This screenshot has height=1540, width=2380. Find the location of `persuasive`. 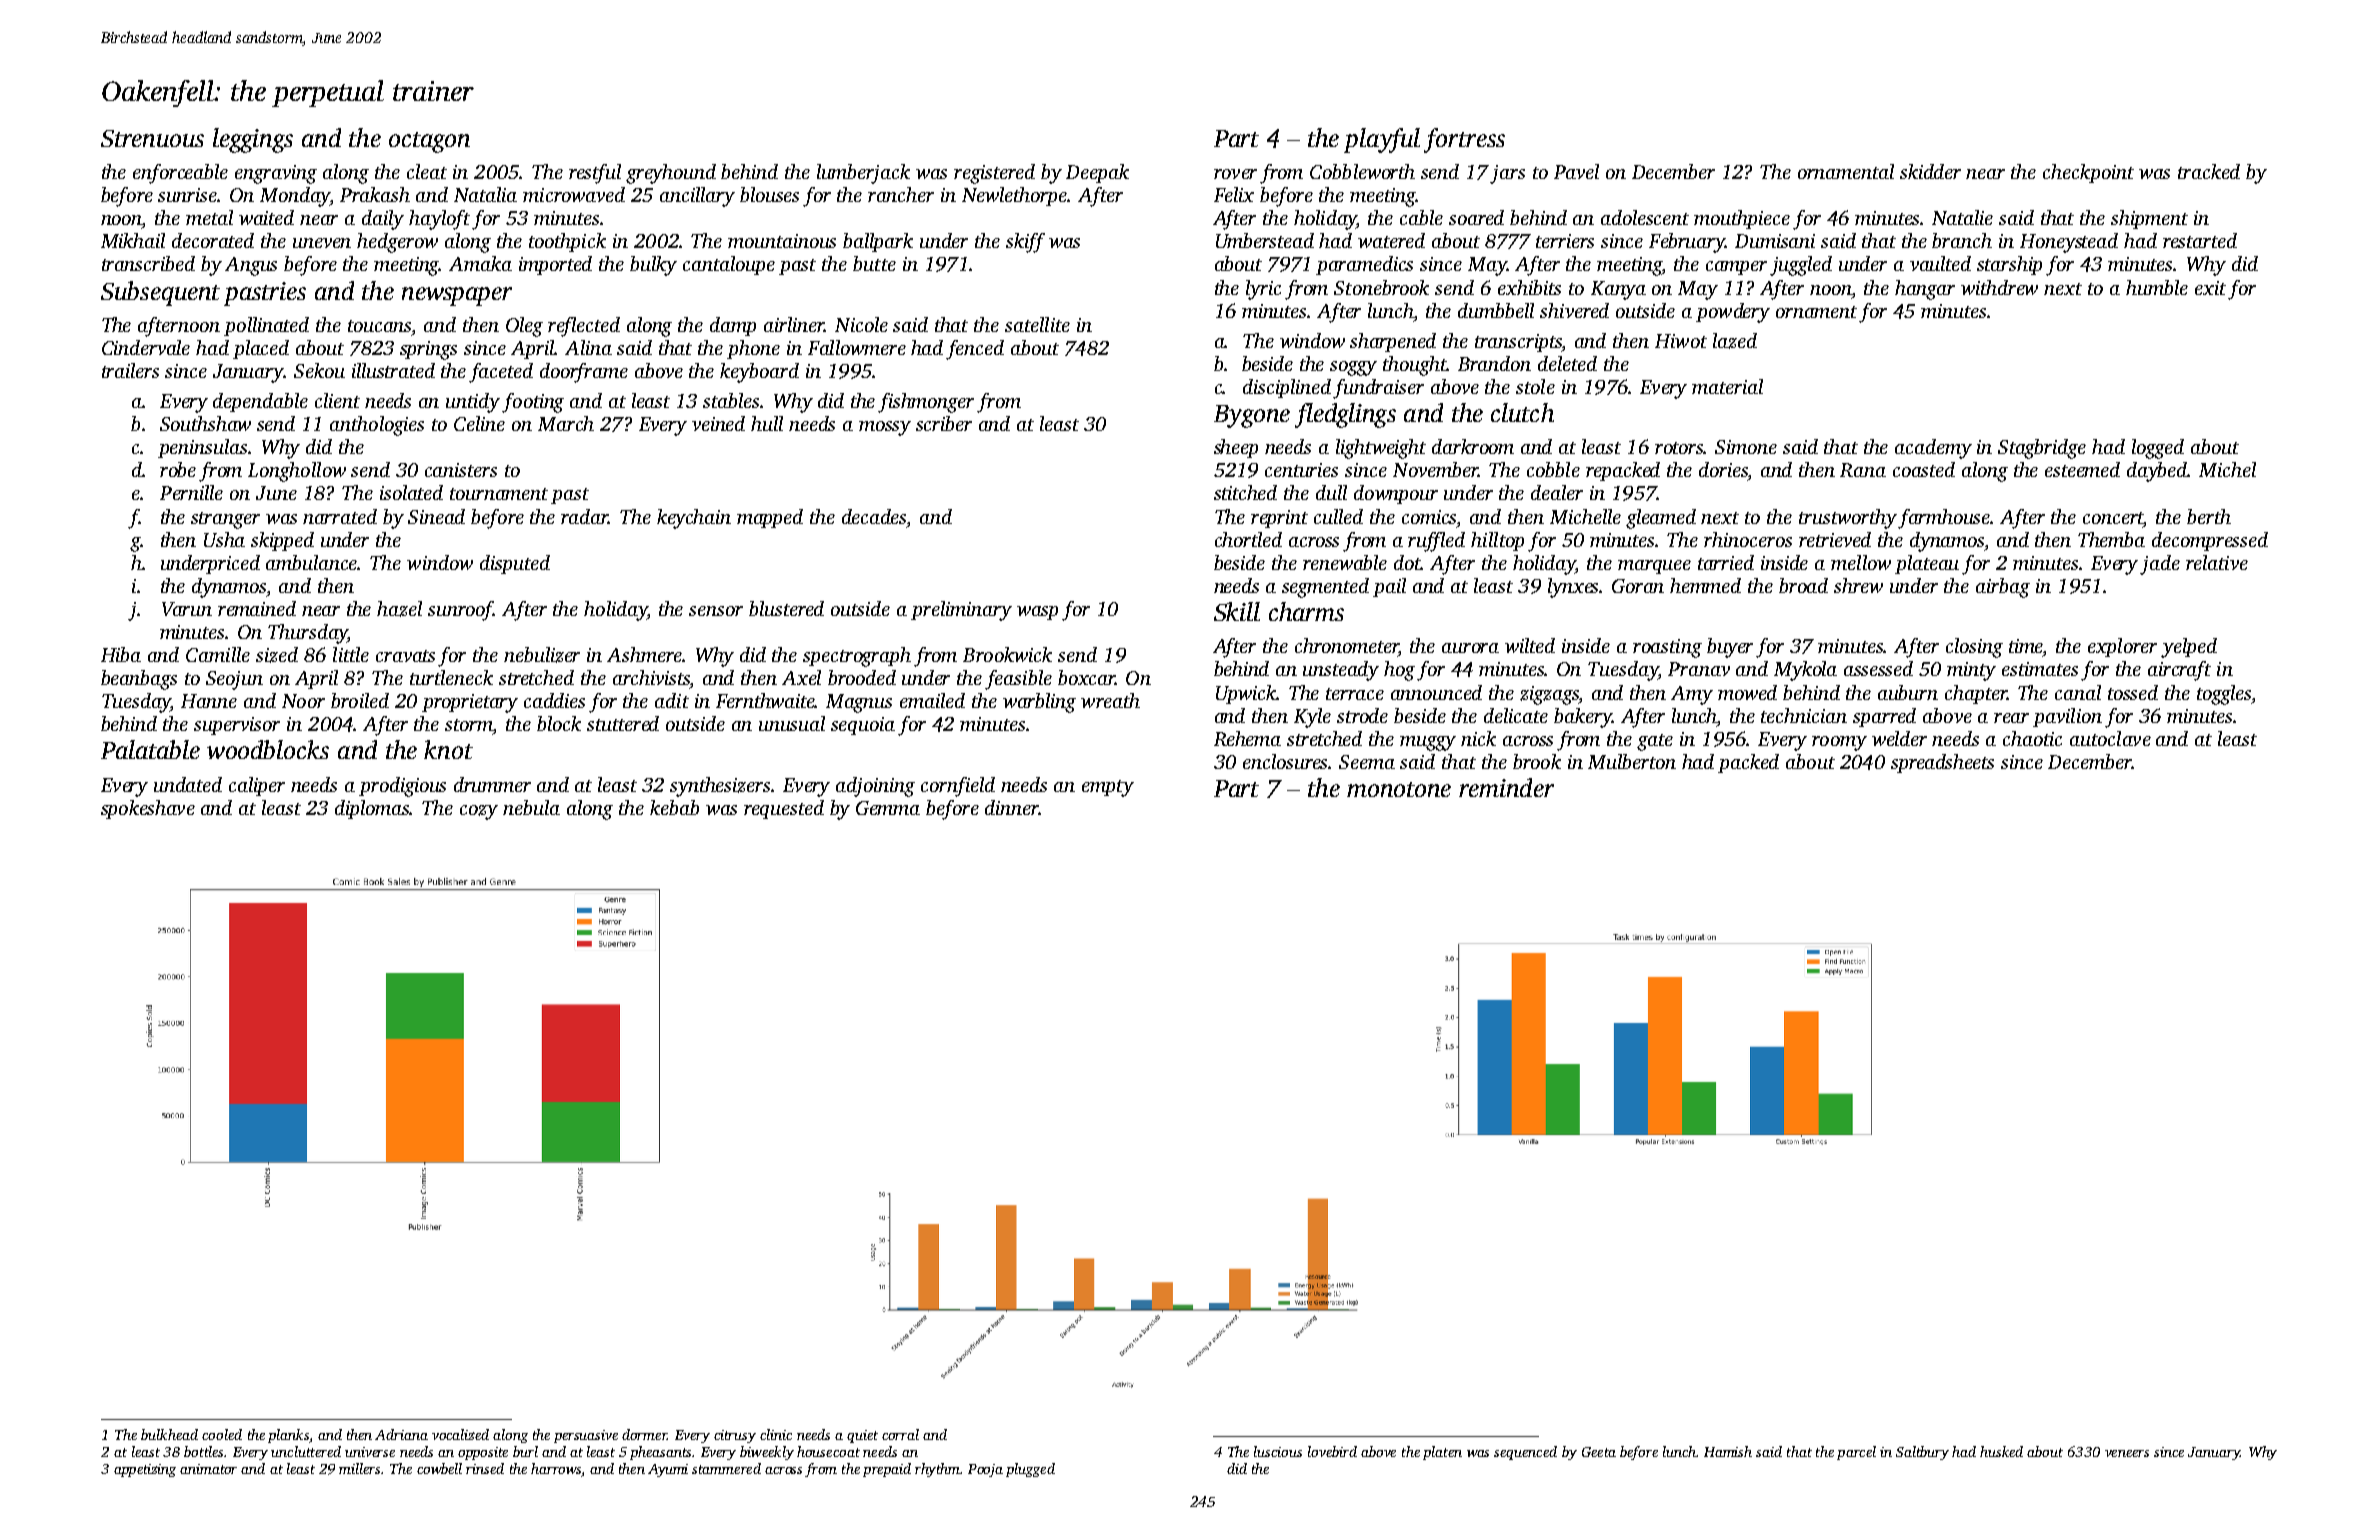

persuasive is located at coordinates (586, 1436).
